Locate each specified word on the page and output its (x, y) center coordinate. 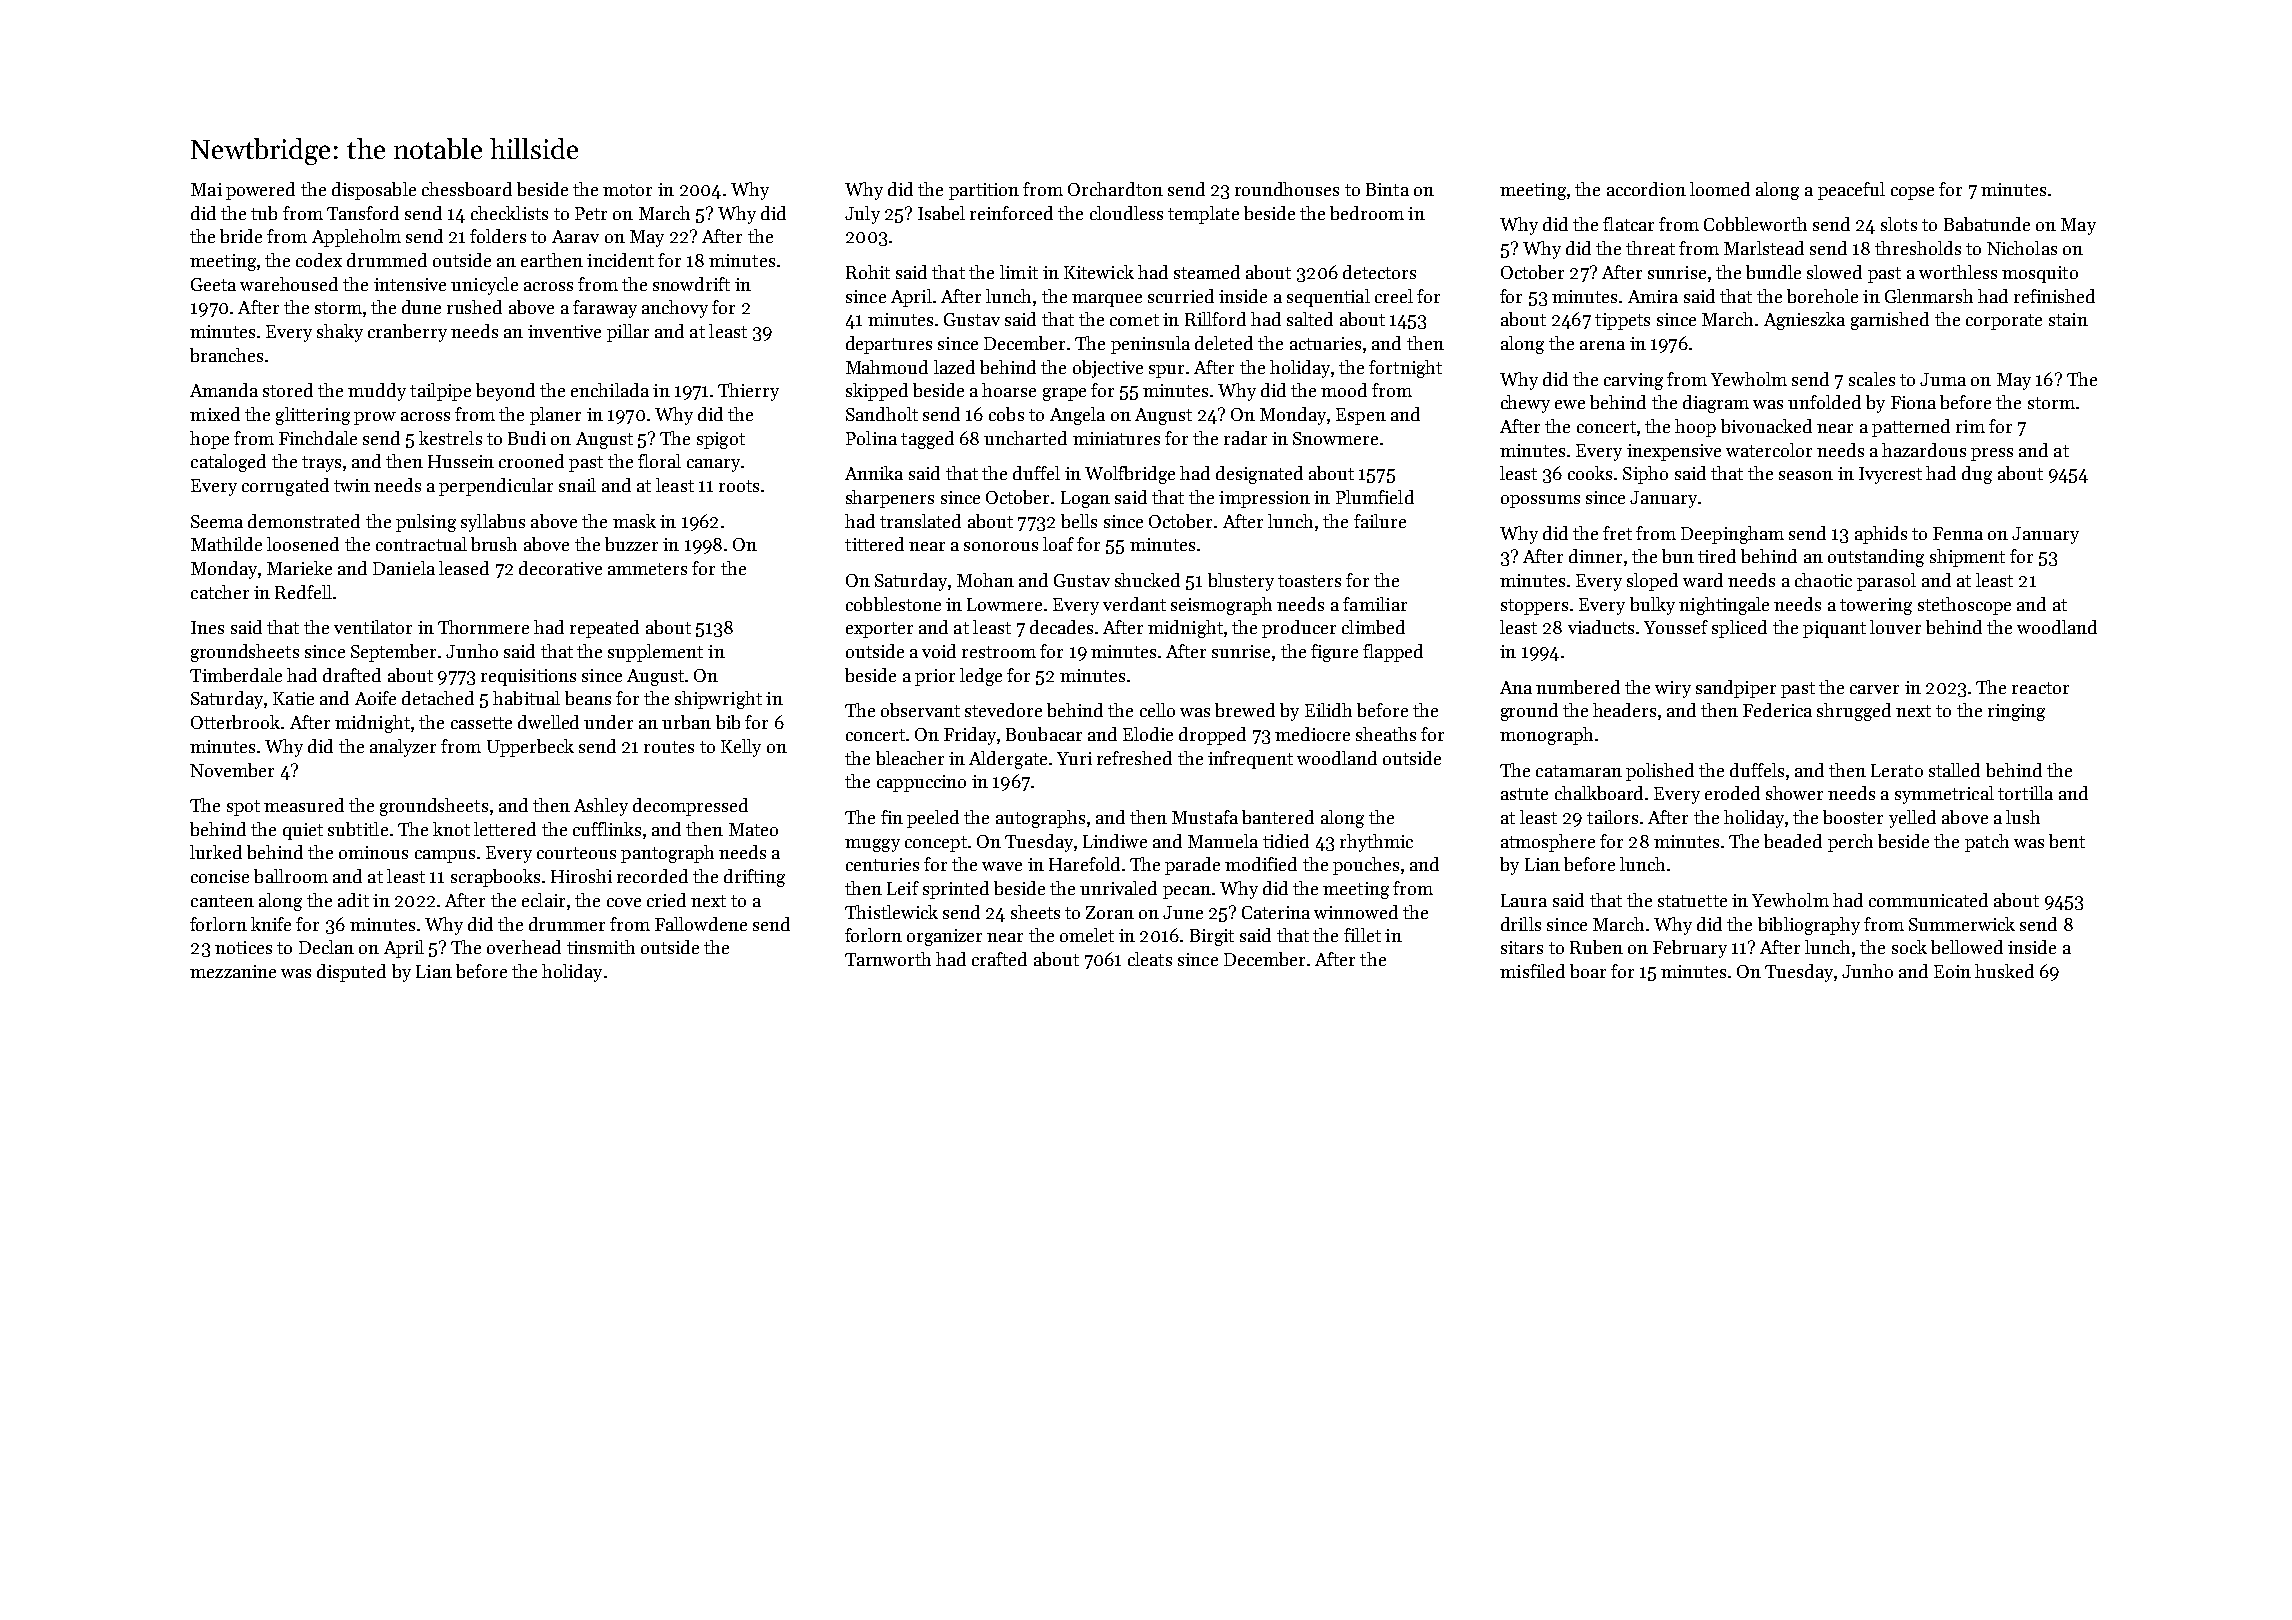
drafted (352, 675)
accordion (1646, 189)
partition (984, 191)
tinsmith (601, 947)
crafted (999, 959)
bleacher (910, 758)
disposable (374, 191)
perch (1850, 843)
